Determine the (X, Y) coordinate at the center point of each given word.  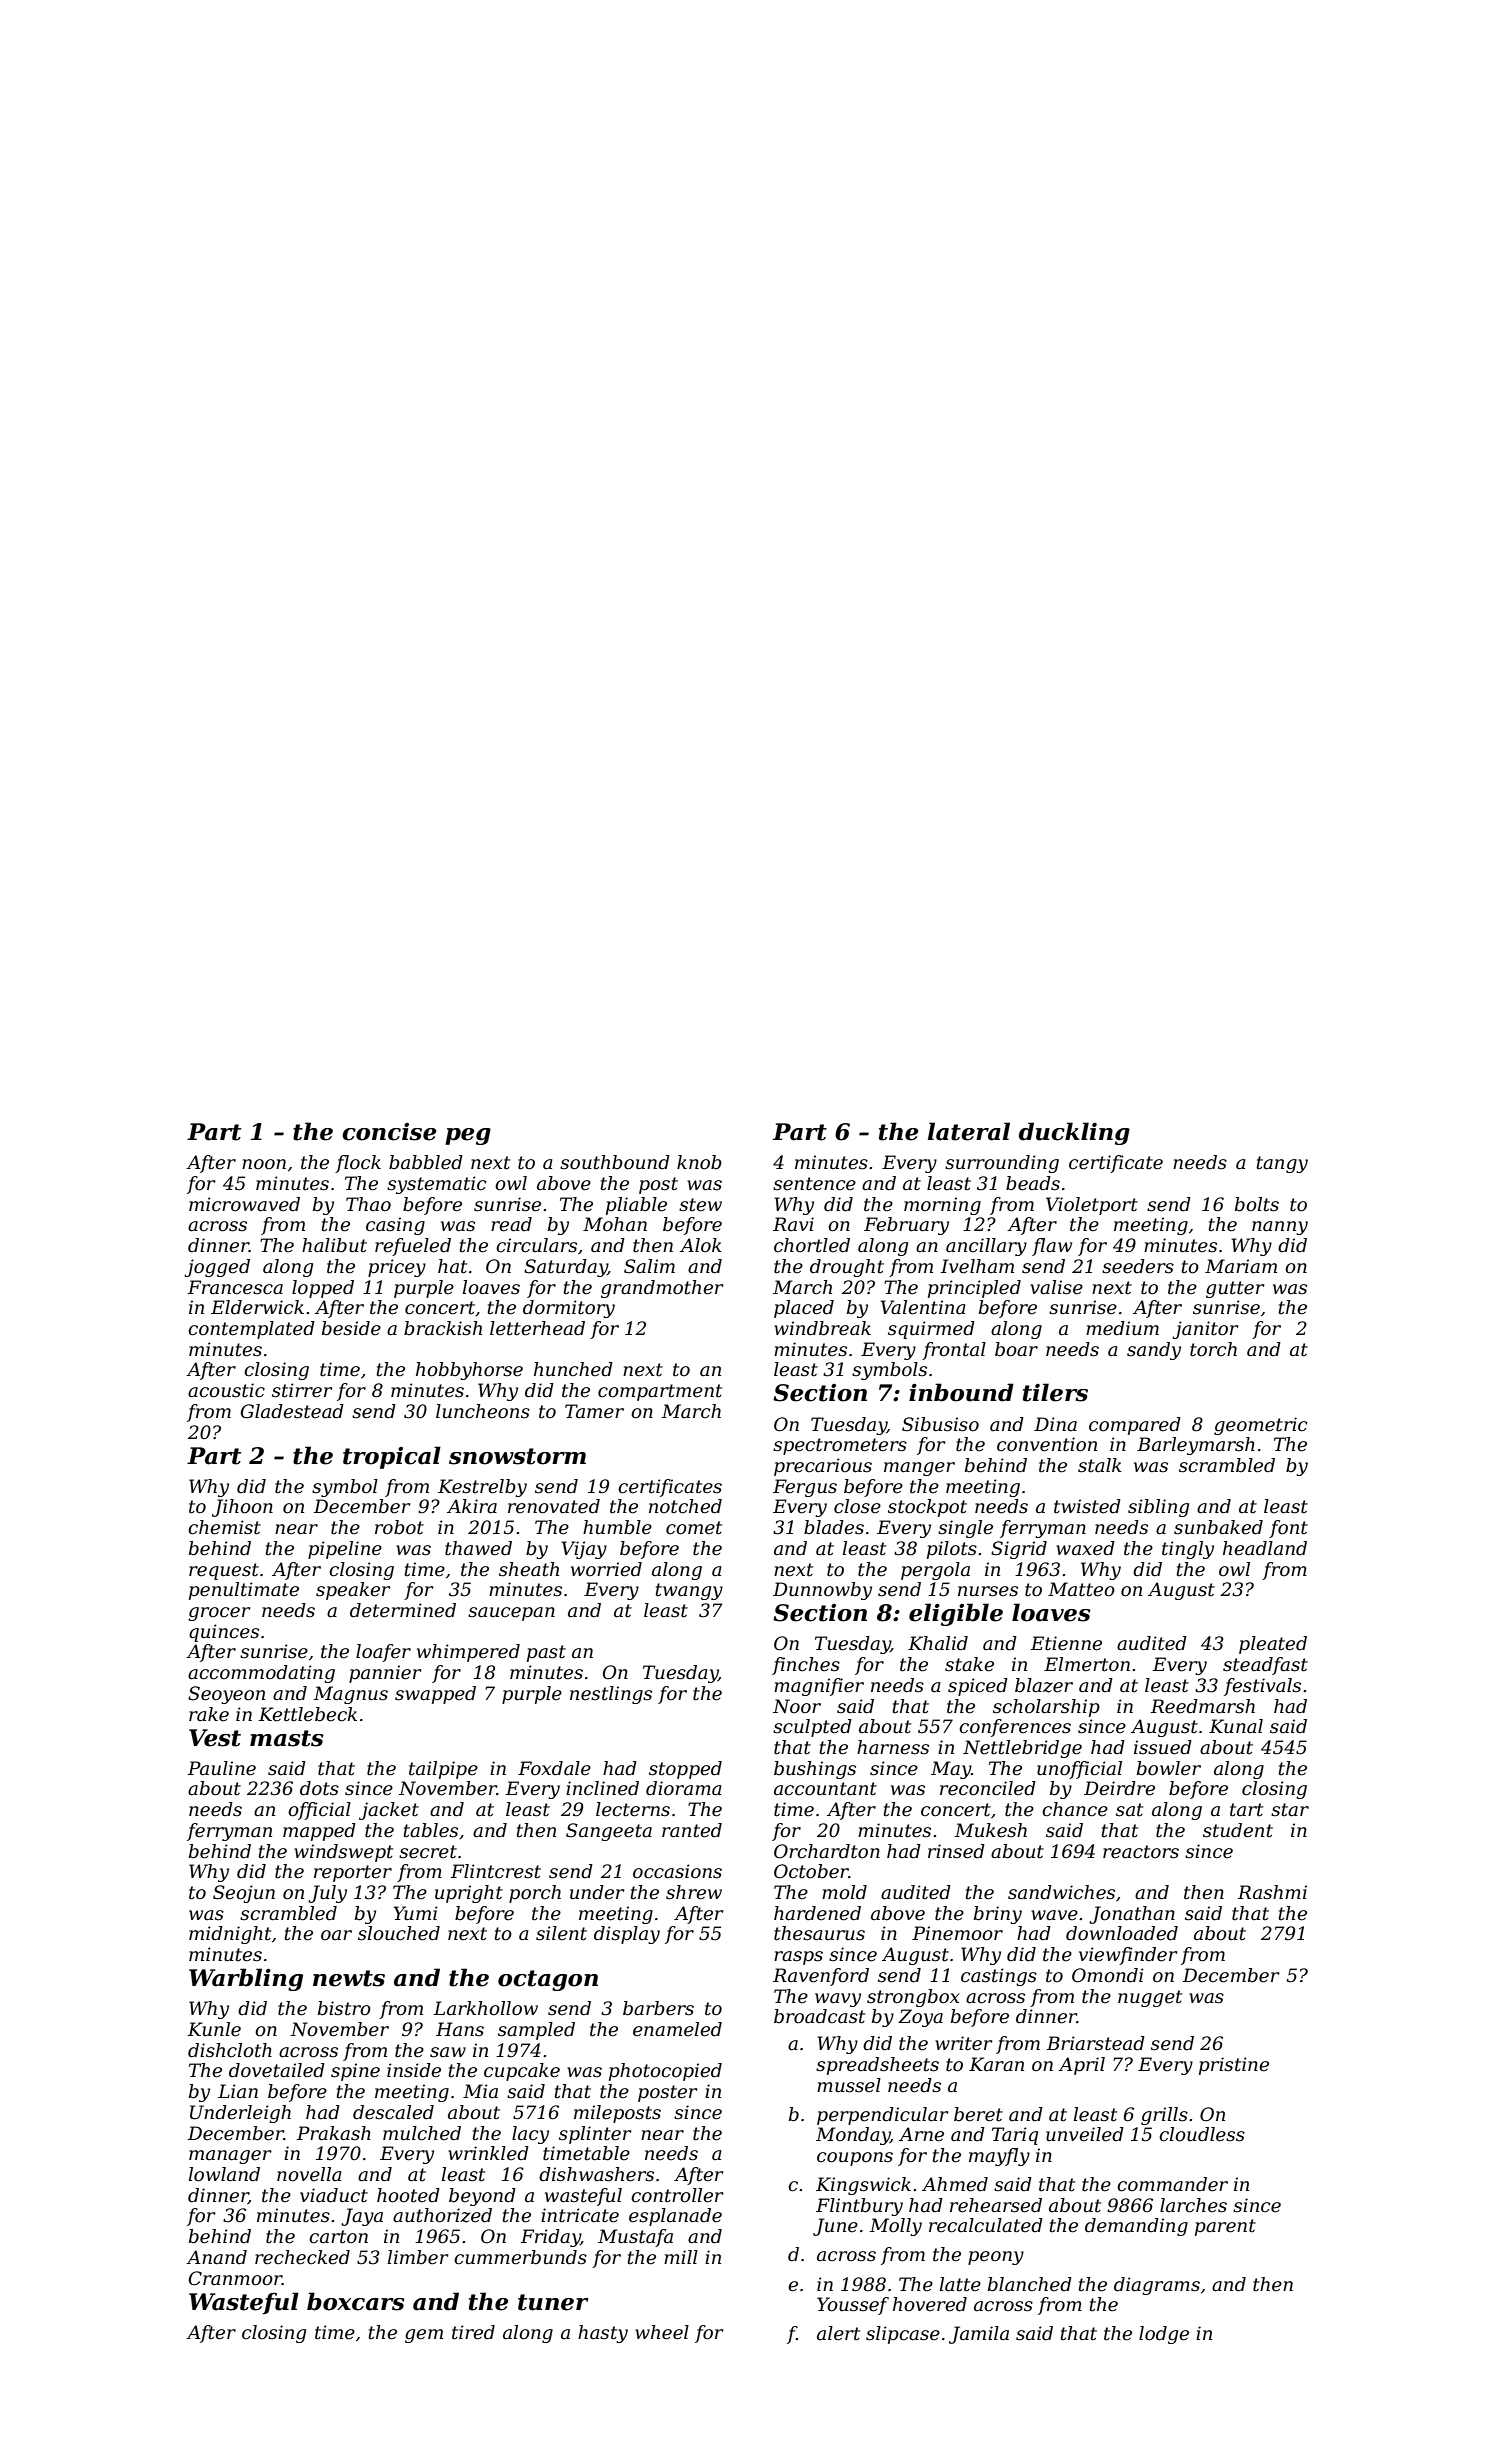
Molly (895, 2227)
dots (319, 1788)
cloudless (1202, 2134)
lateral (969, 1131)
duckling (1074, 1133)
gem (424, 2336)
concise (389, 1132)
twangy (689, 1591)
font (1288, 1529)
